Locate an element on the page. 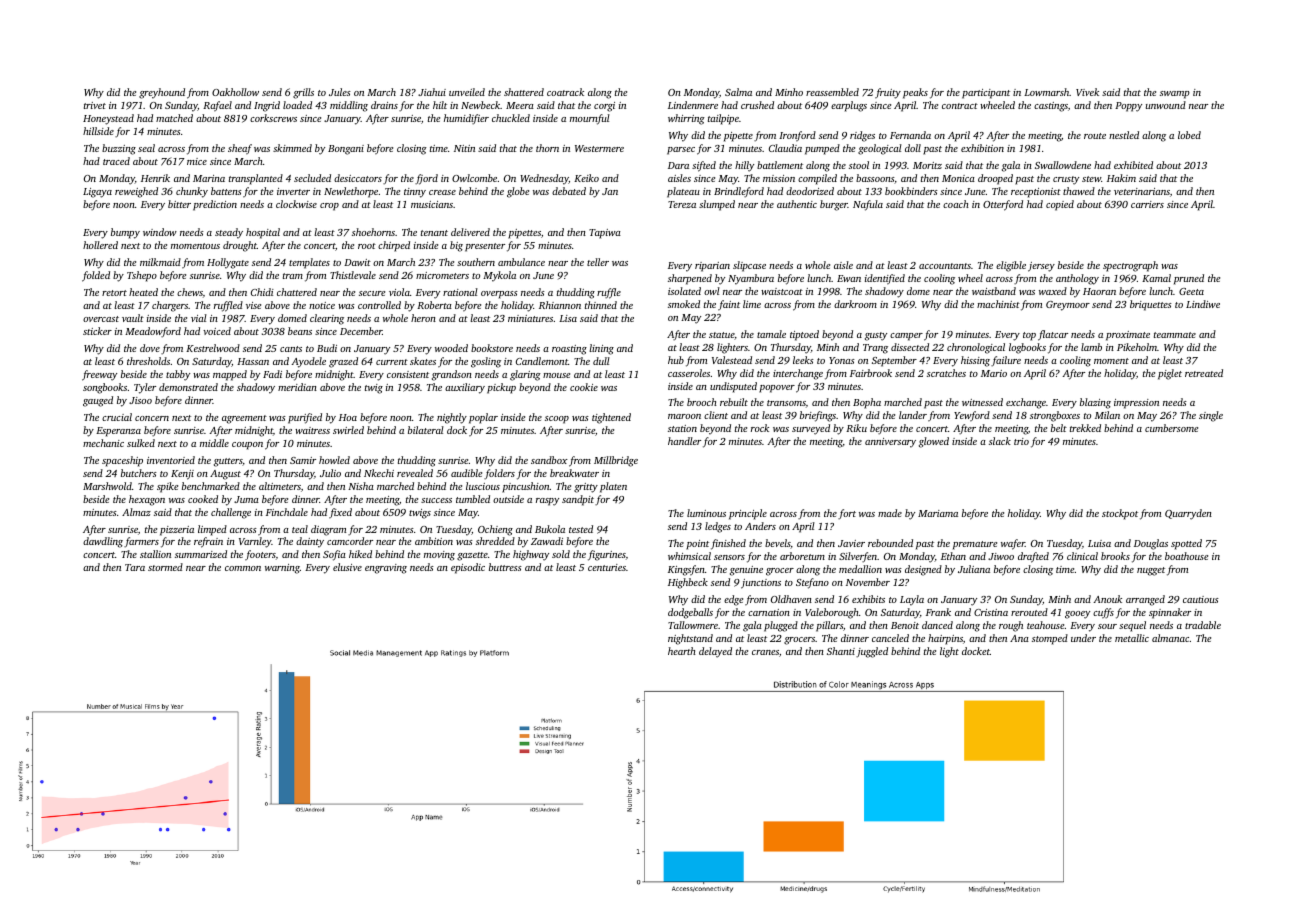 This document has height=924, width=1308. Tara is located at coordinates (135, 567).
